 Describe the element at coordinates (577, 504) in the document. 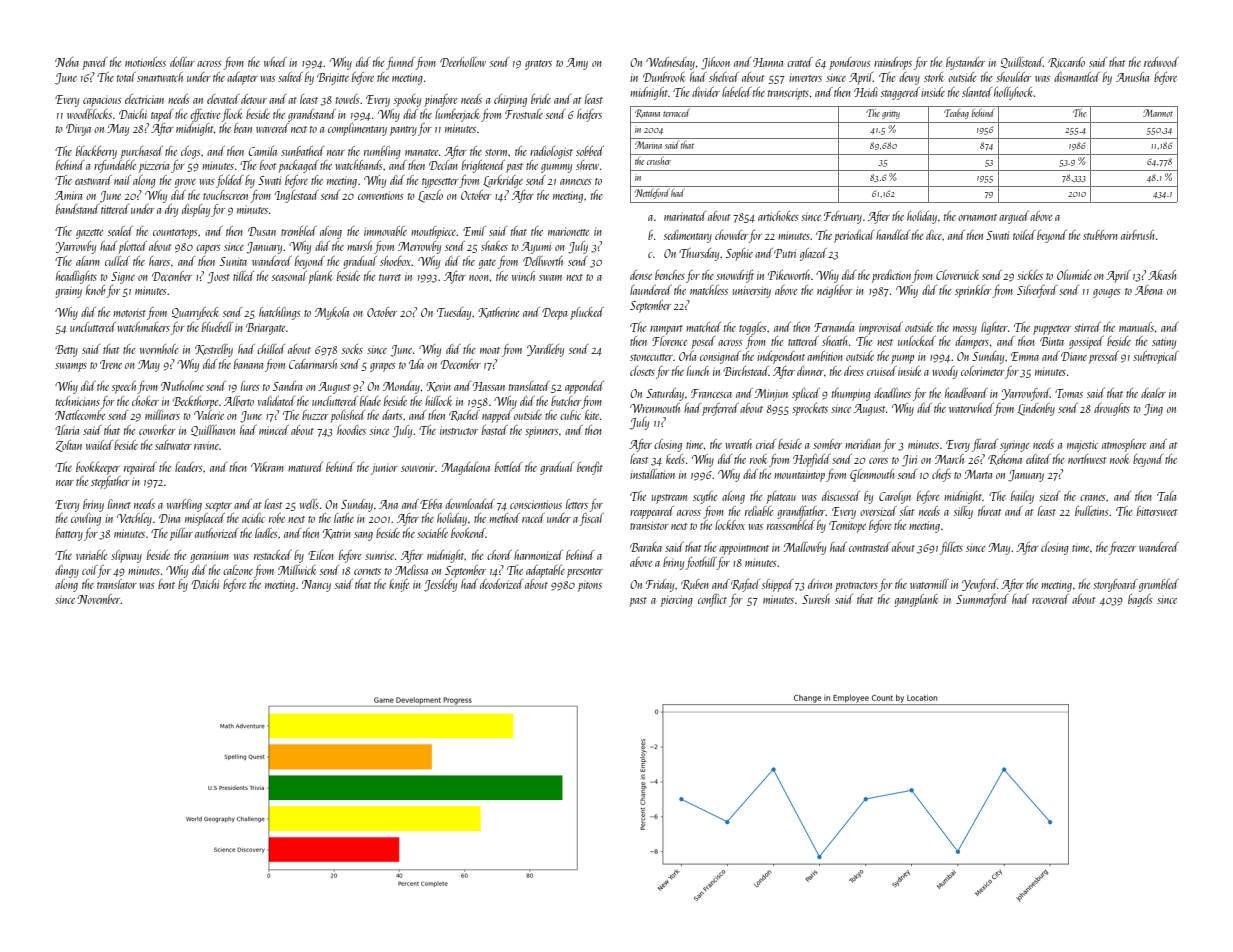

I see `letters` at that location.
